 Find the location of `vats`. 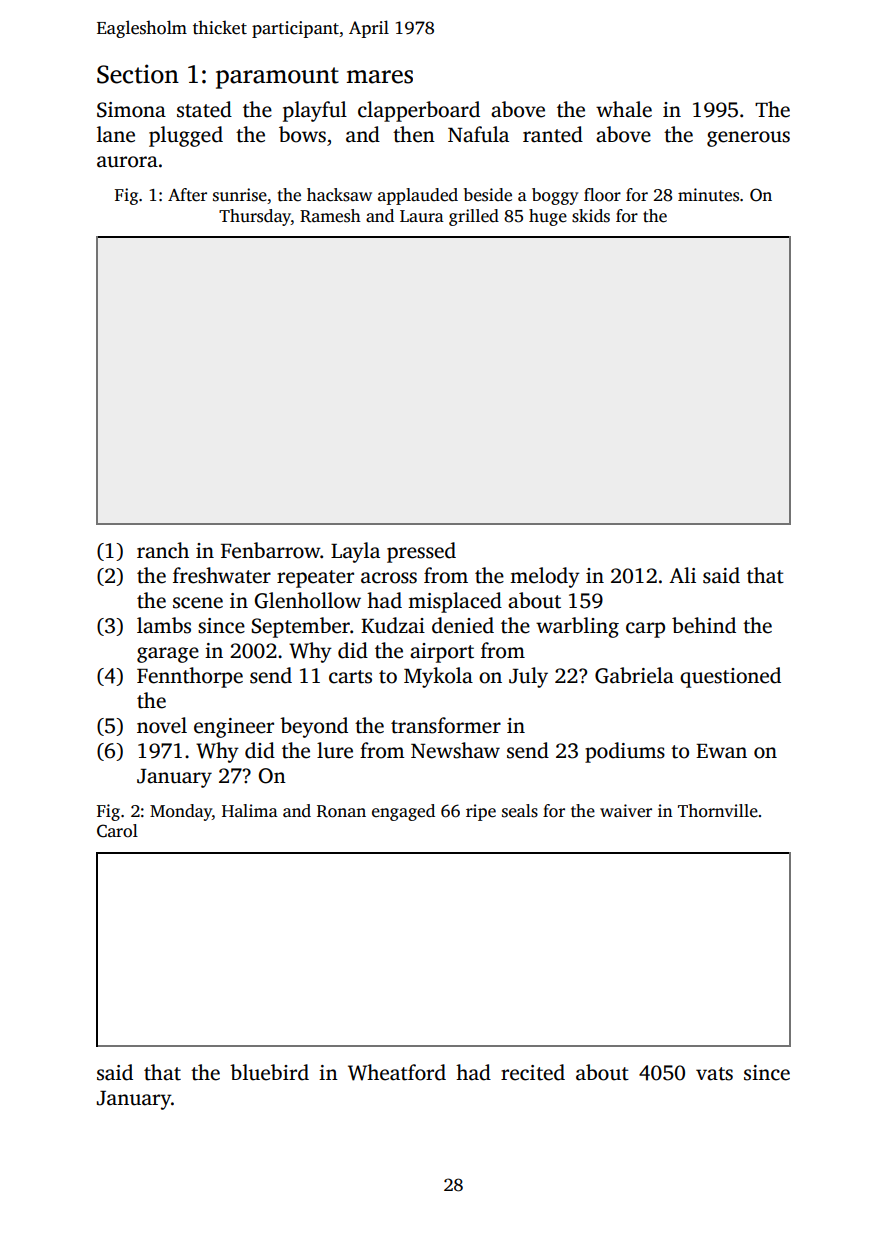

vats is located at coordinates (714, 1074).
